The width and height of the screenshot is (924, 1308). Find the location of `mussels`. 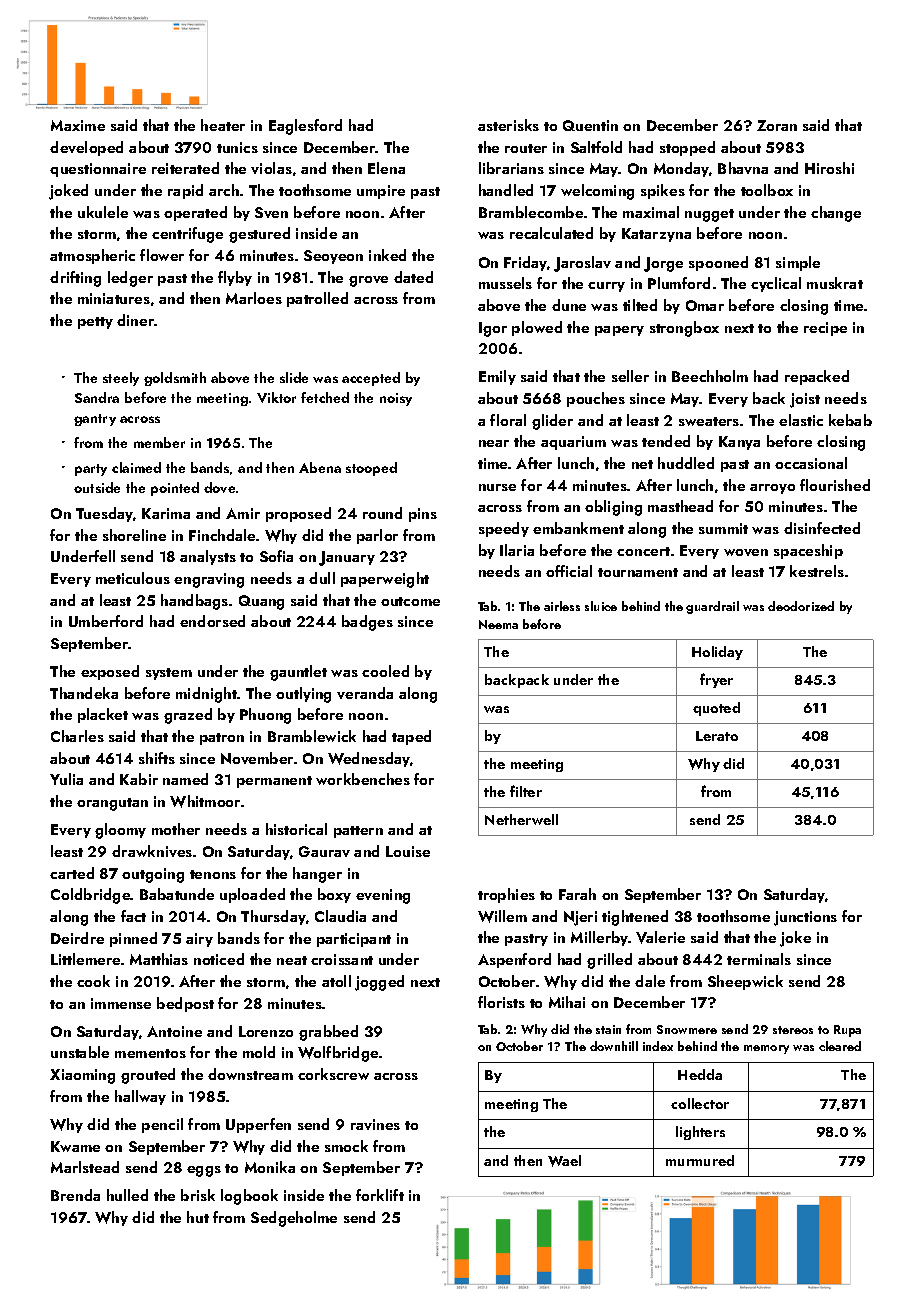

mussels is located at coordinates (505, 283).
